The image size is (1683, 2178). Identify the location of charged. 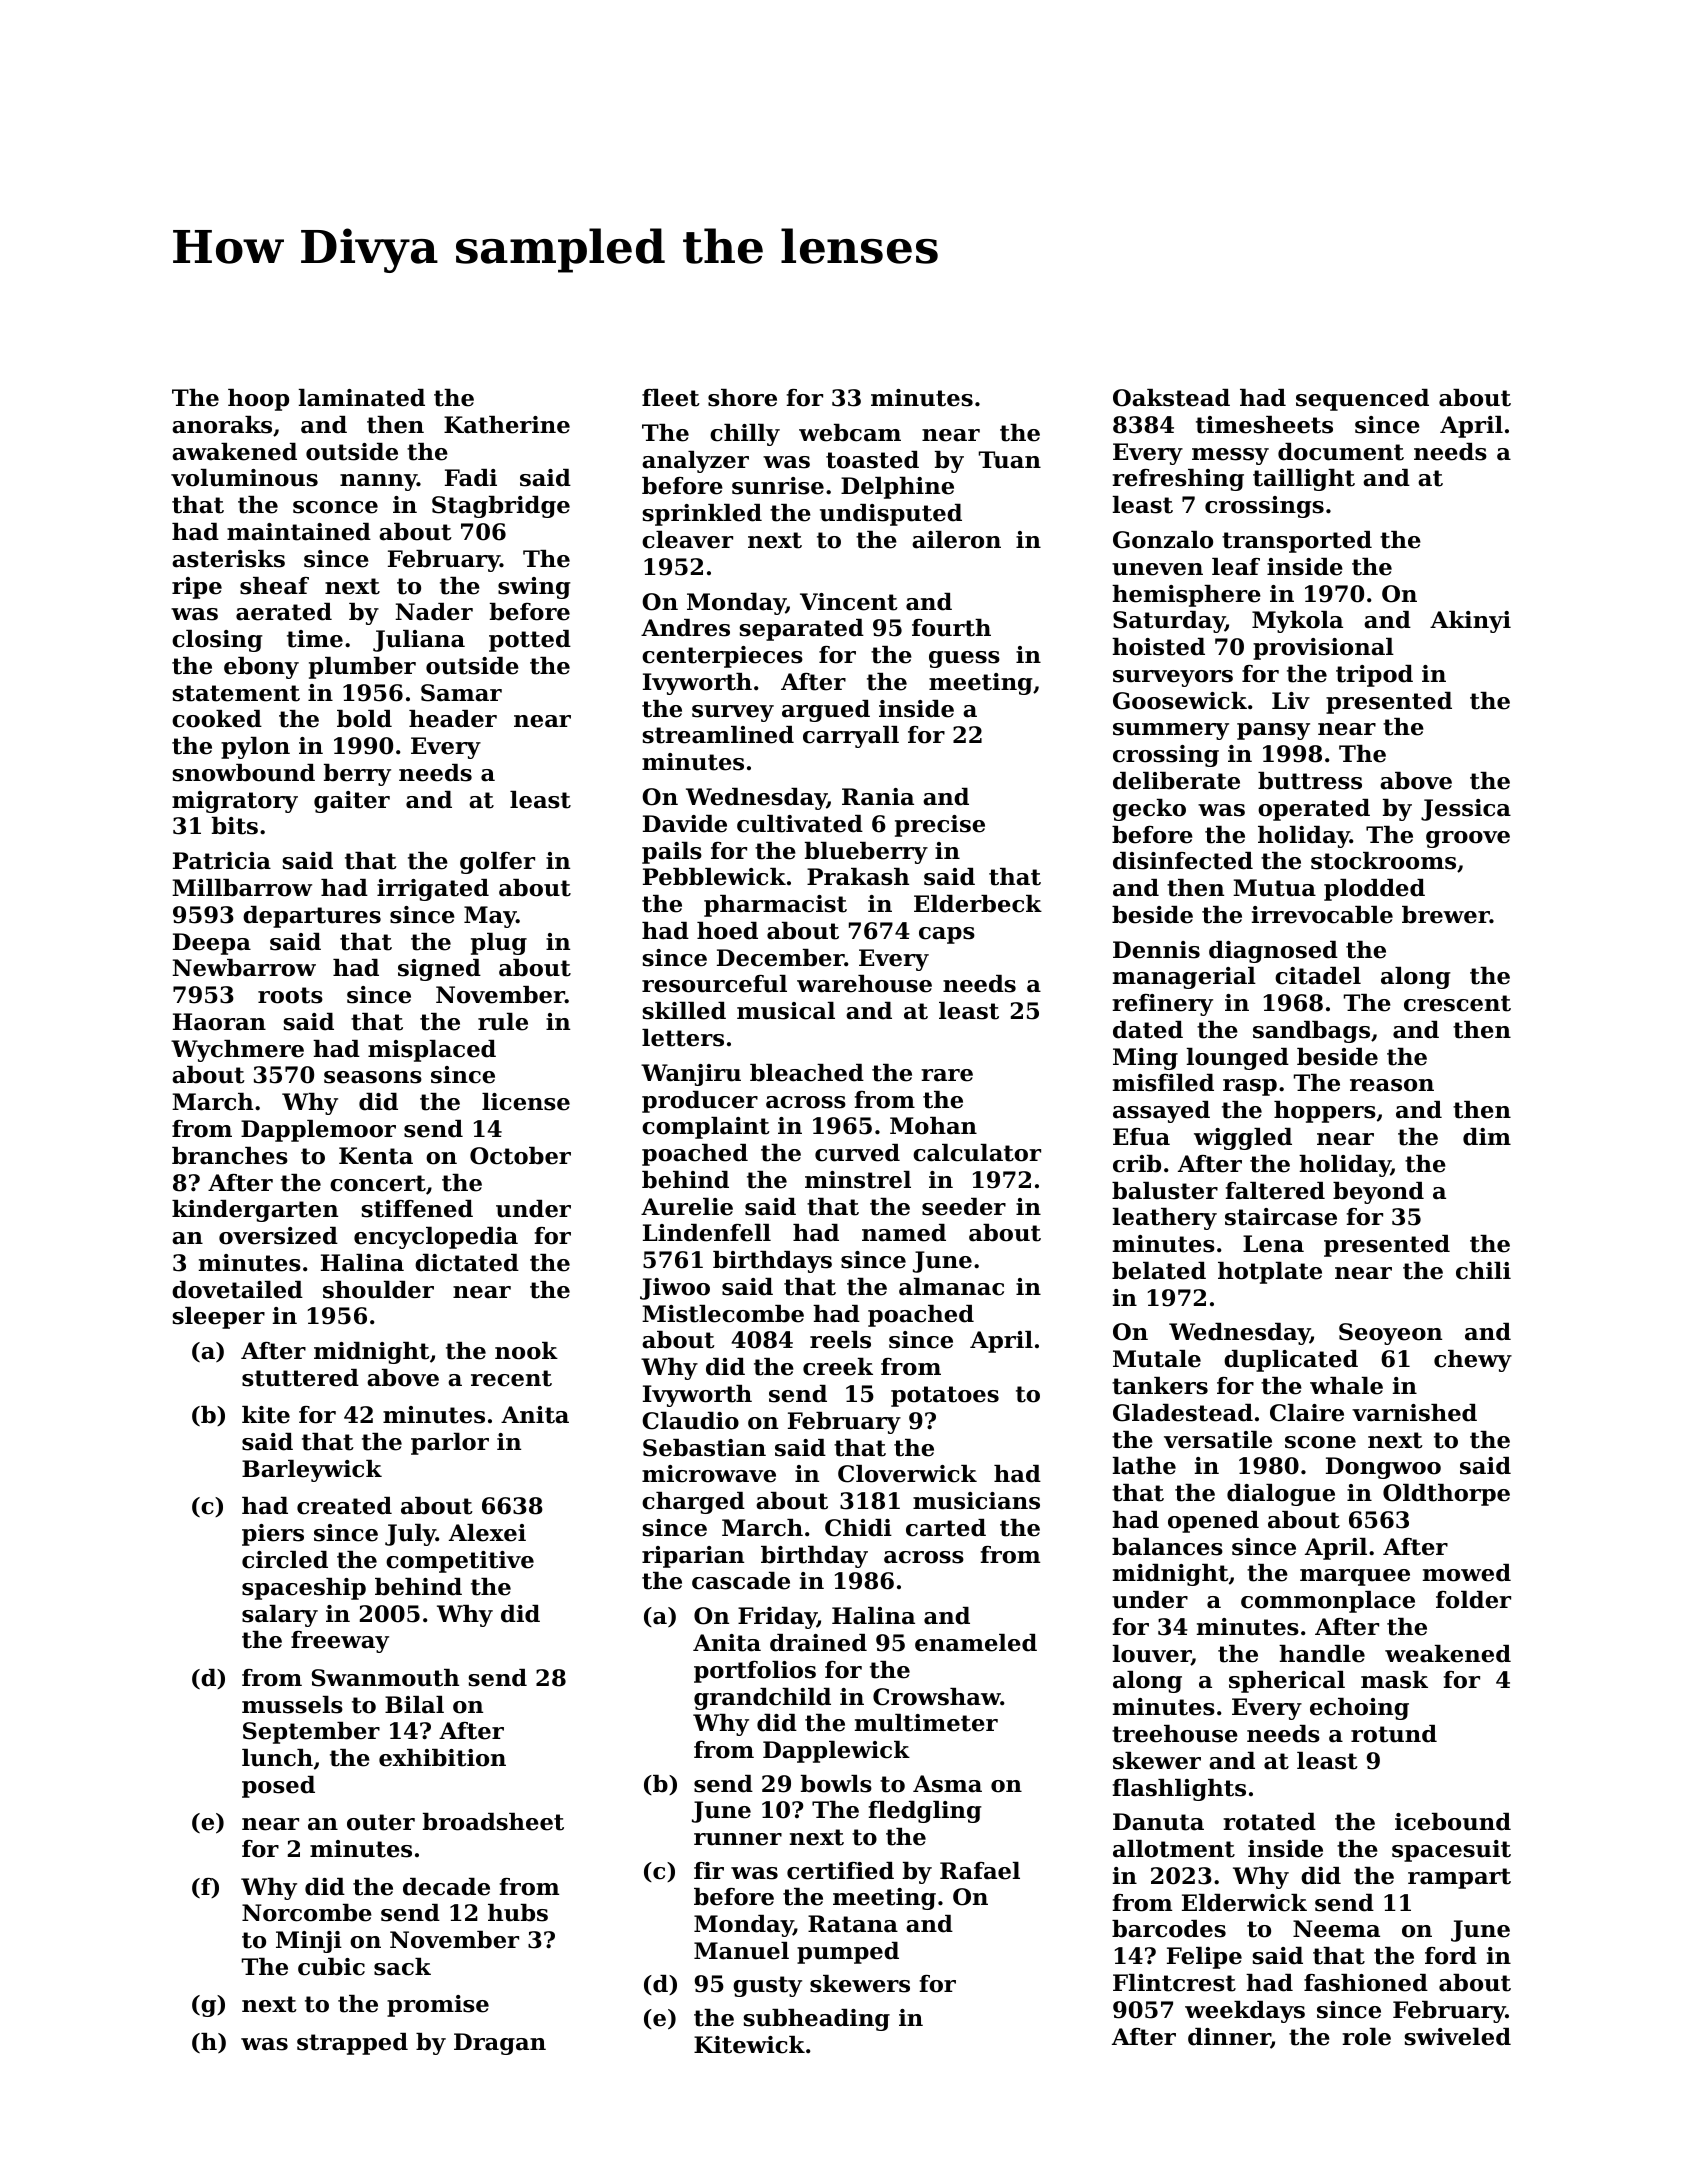
(693, 1503).
